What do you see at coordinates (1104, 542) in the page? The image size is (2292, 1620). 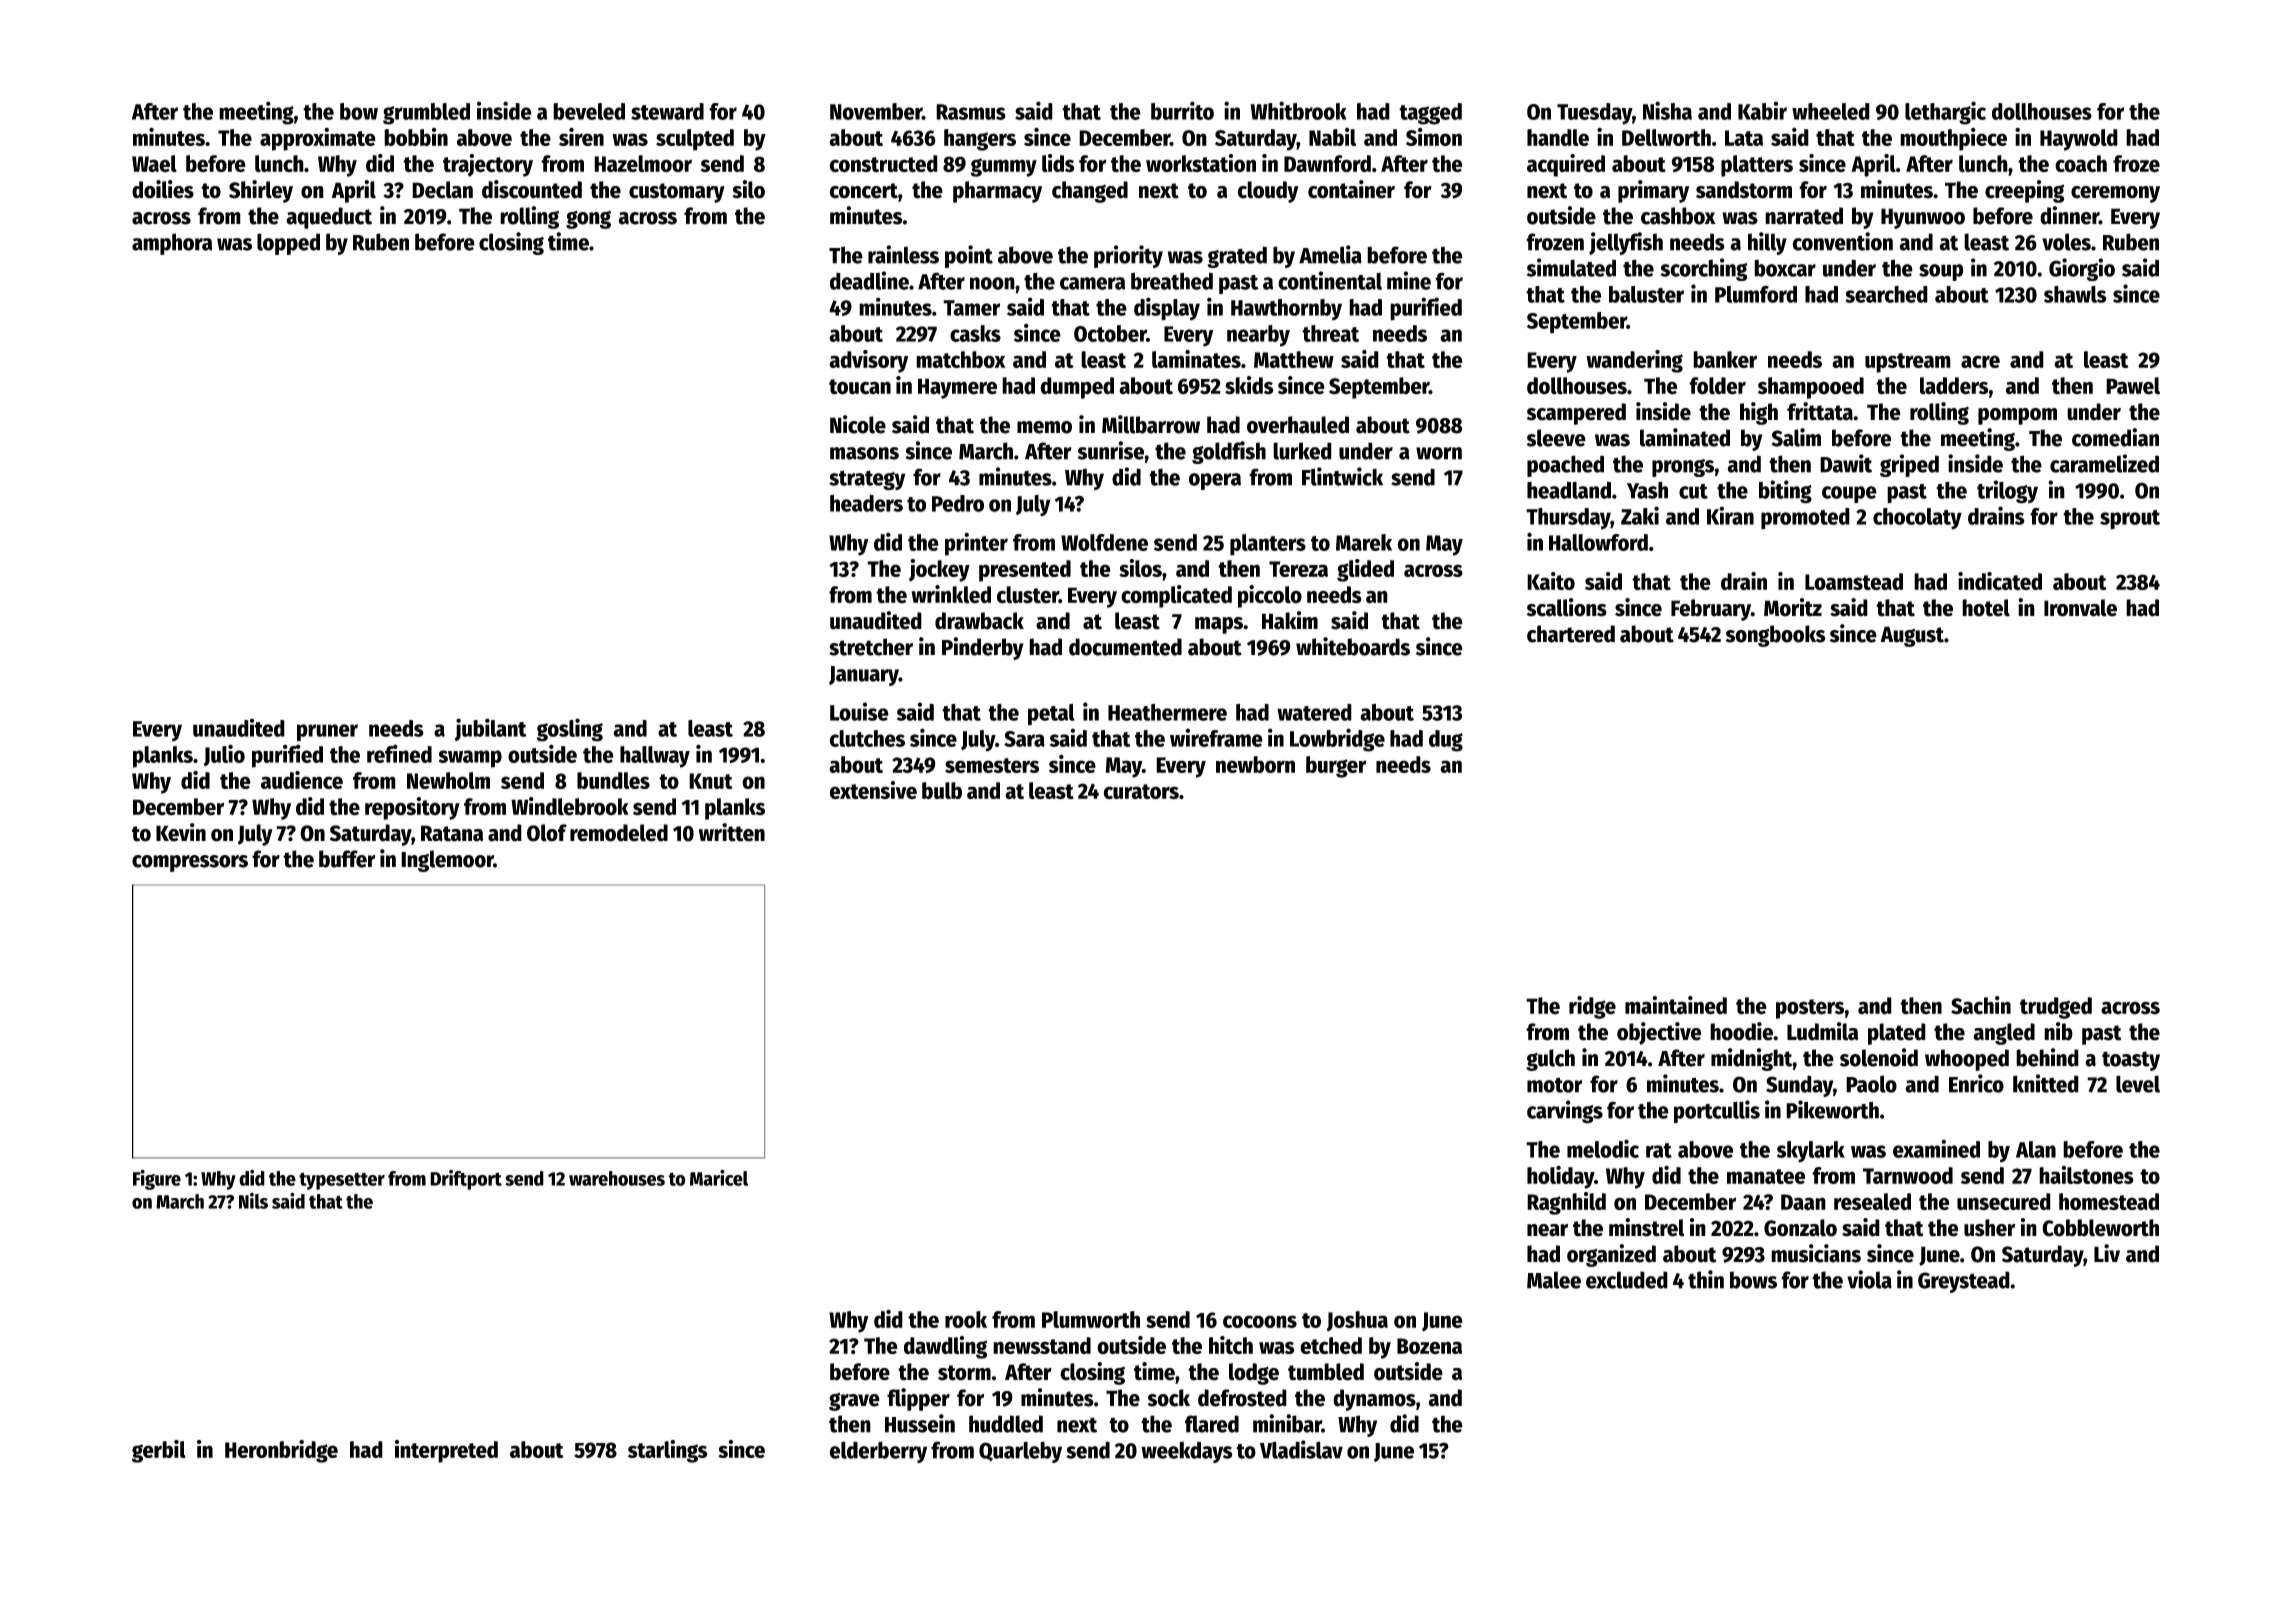 I see `Wolfdene` at bounding box center [1104, 542].
